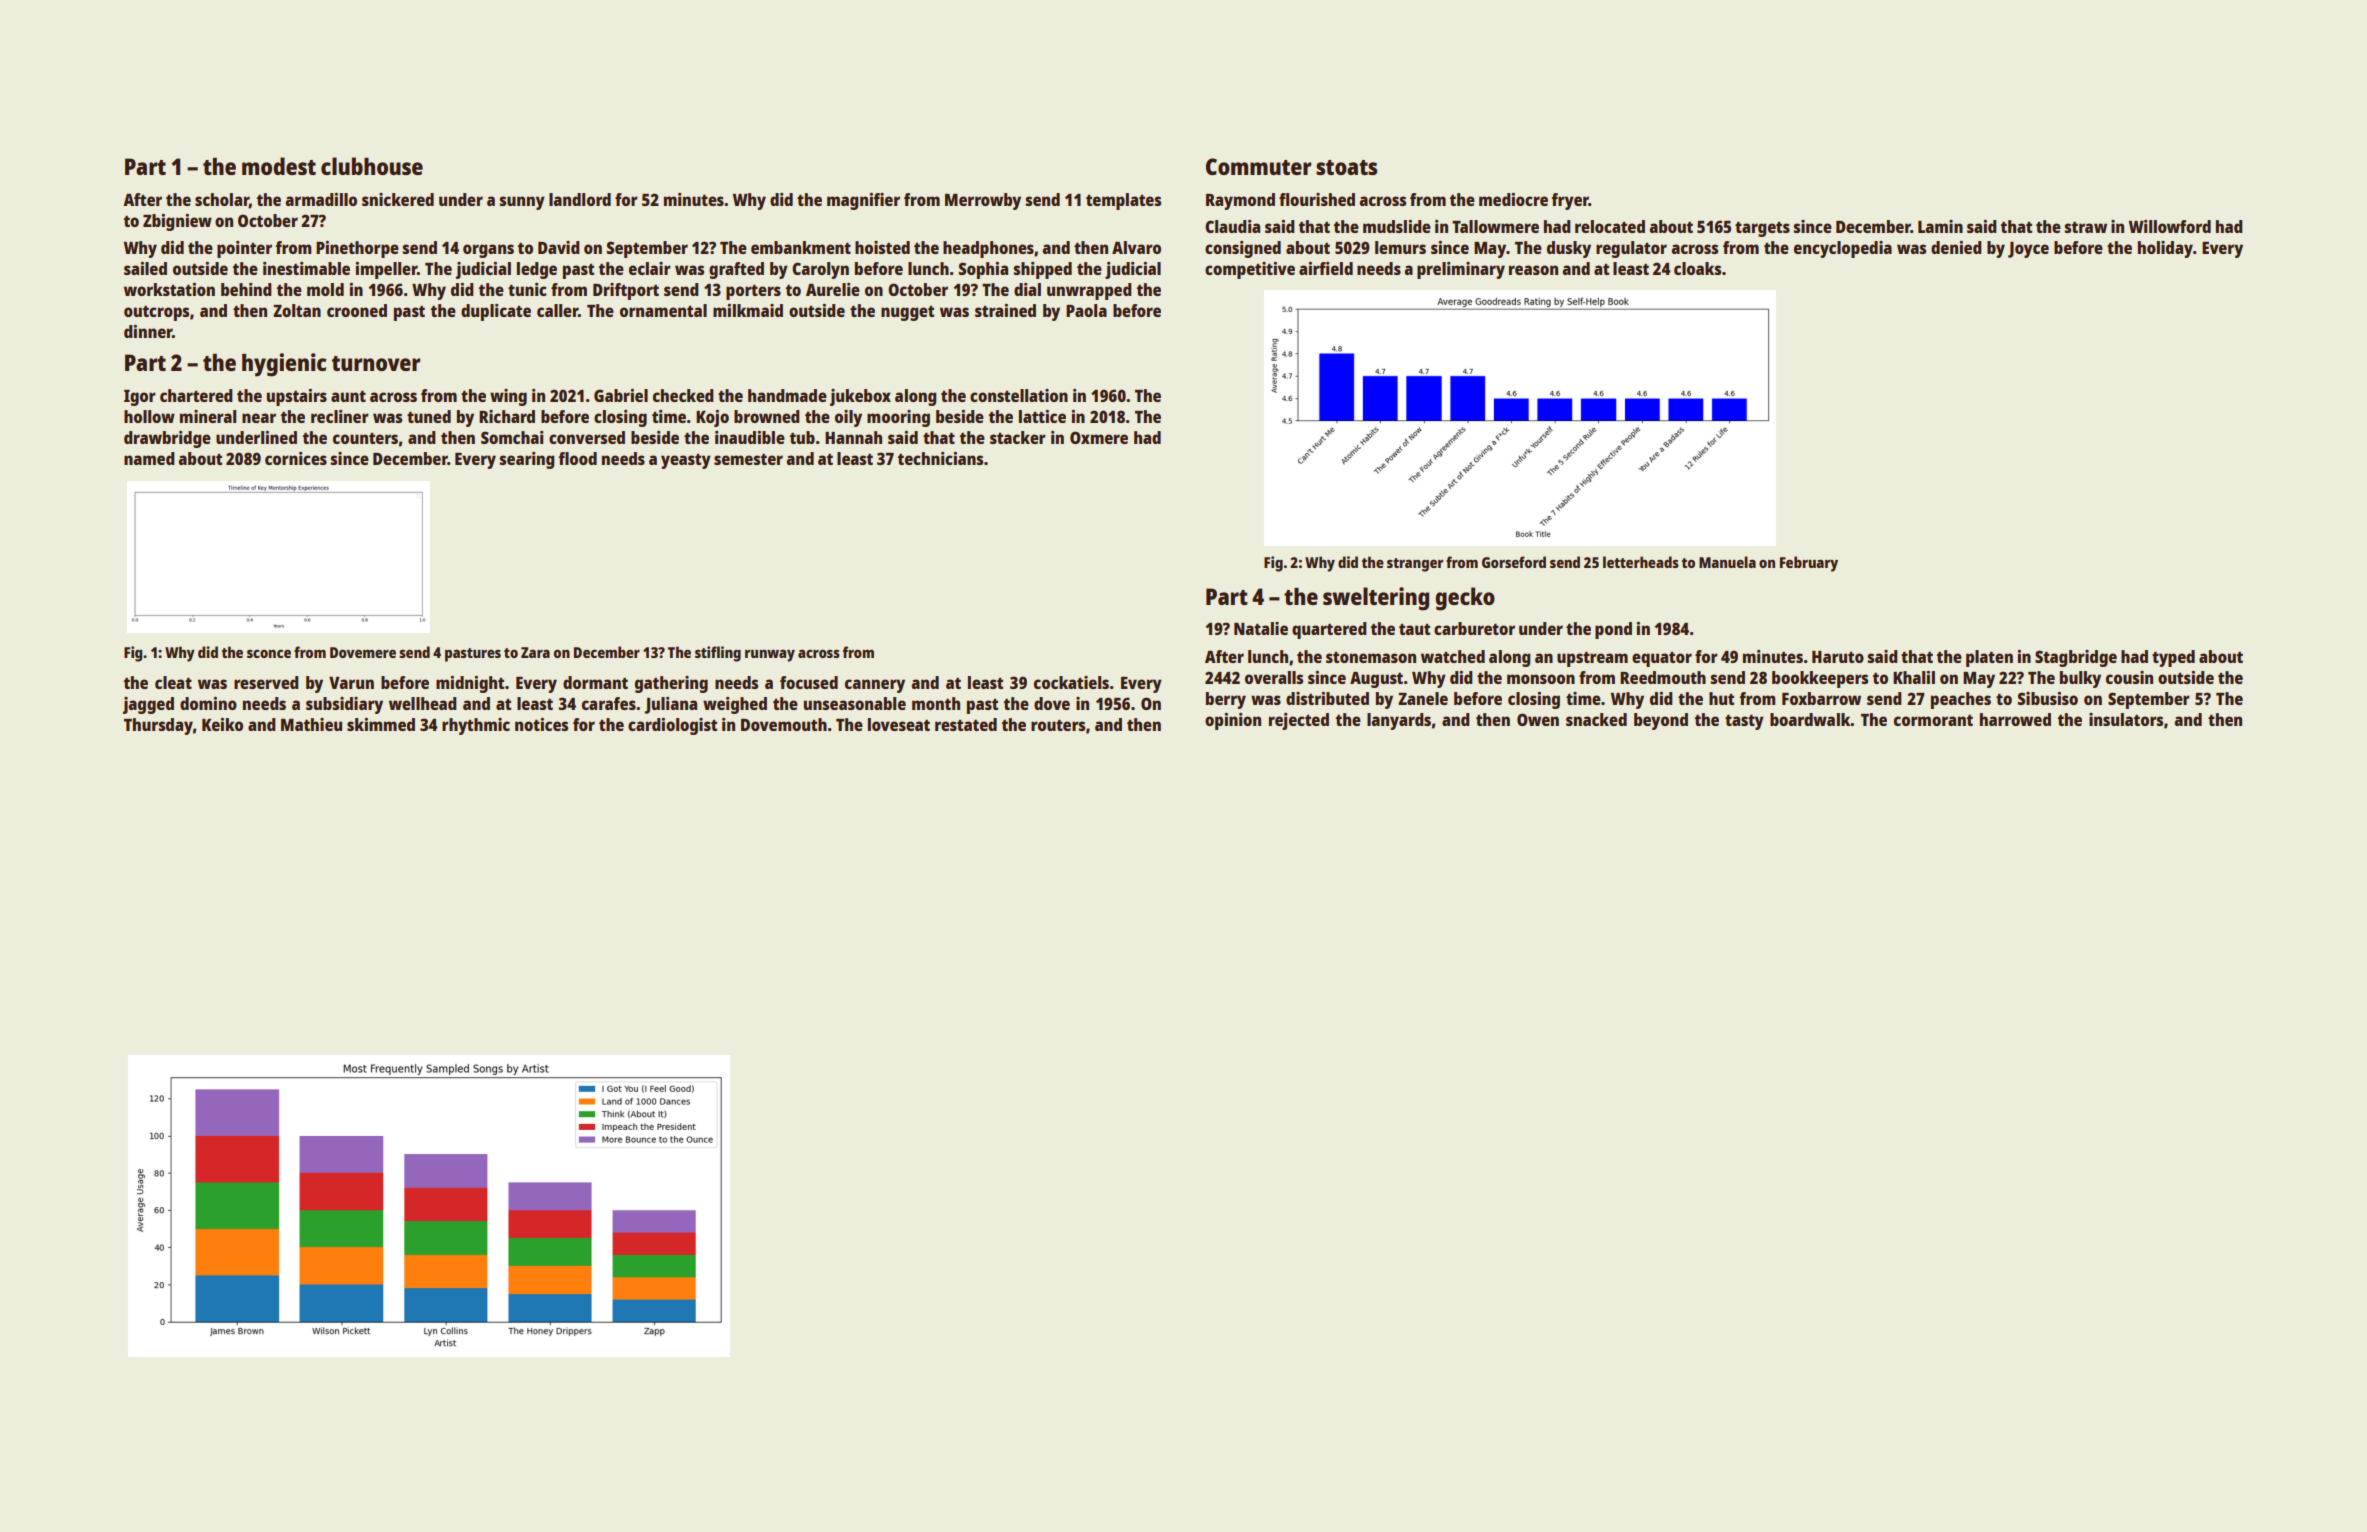  Describe the element at coordinates (348, 396) in the page. I see `aunt` at that location.
